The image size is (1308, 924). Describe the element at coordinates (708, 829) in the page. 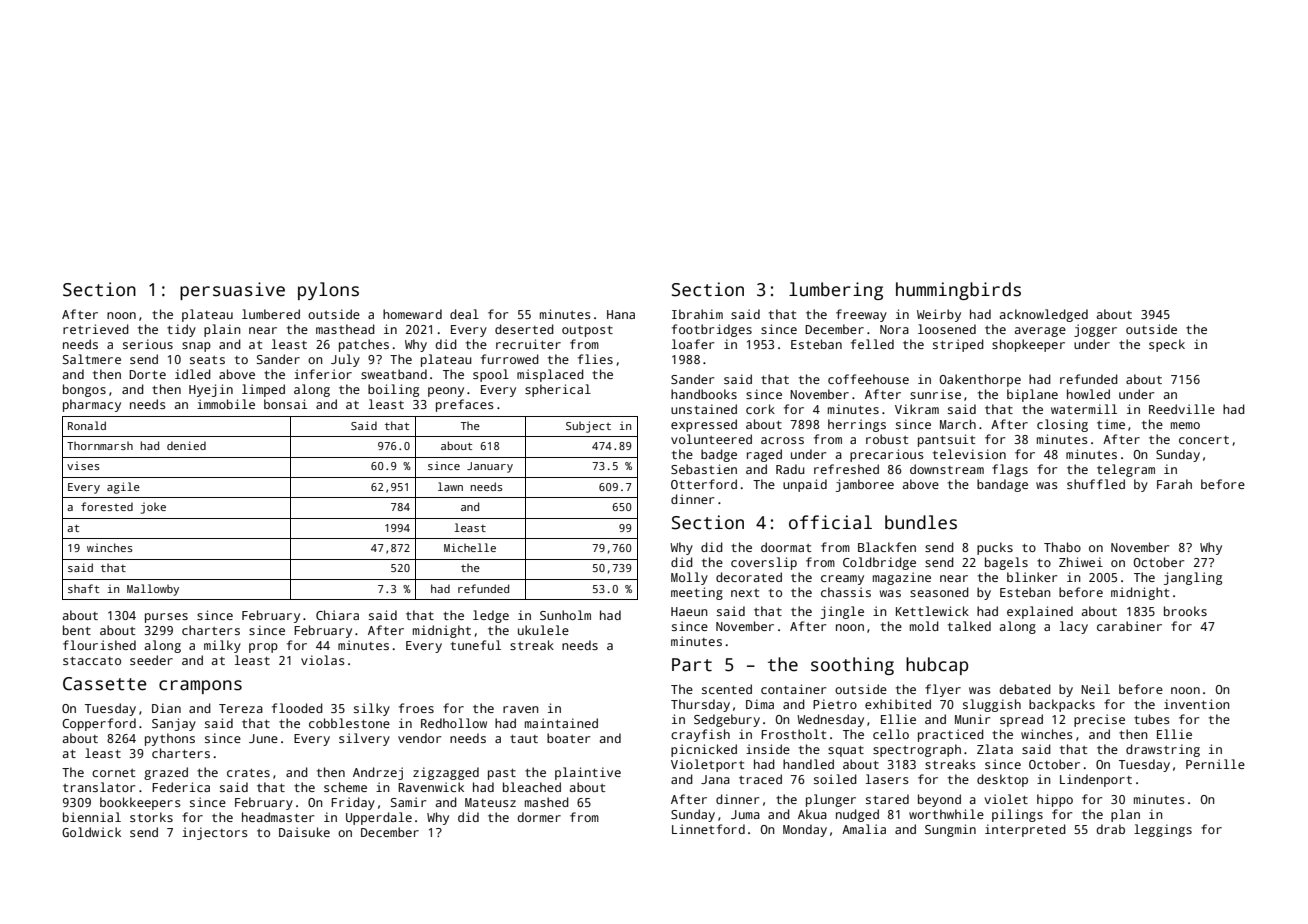

I see `Linnetford` at that location.
